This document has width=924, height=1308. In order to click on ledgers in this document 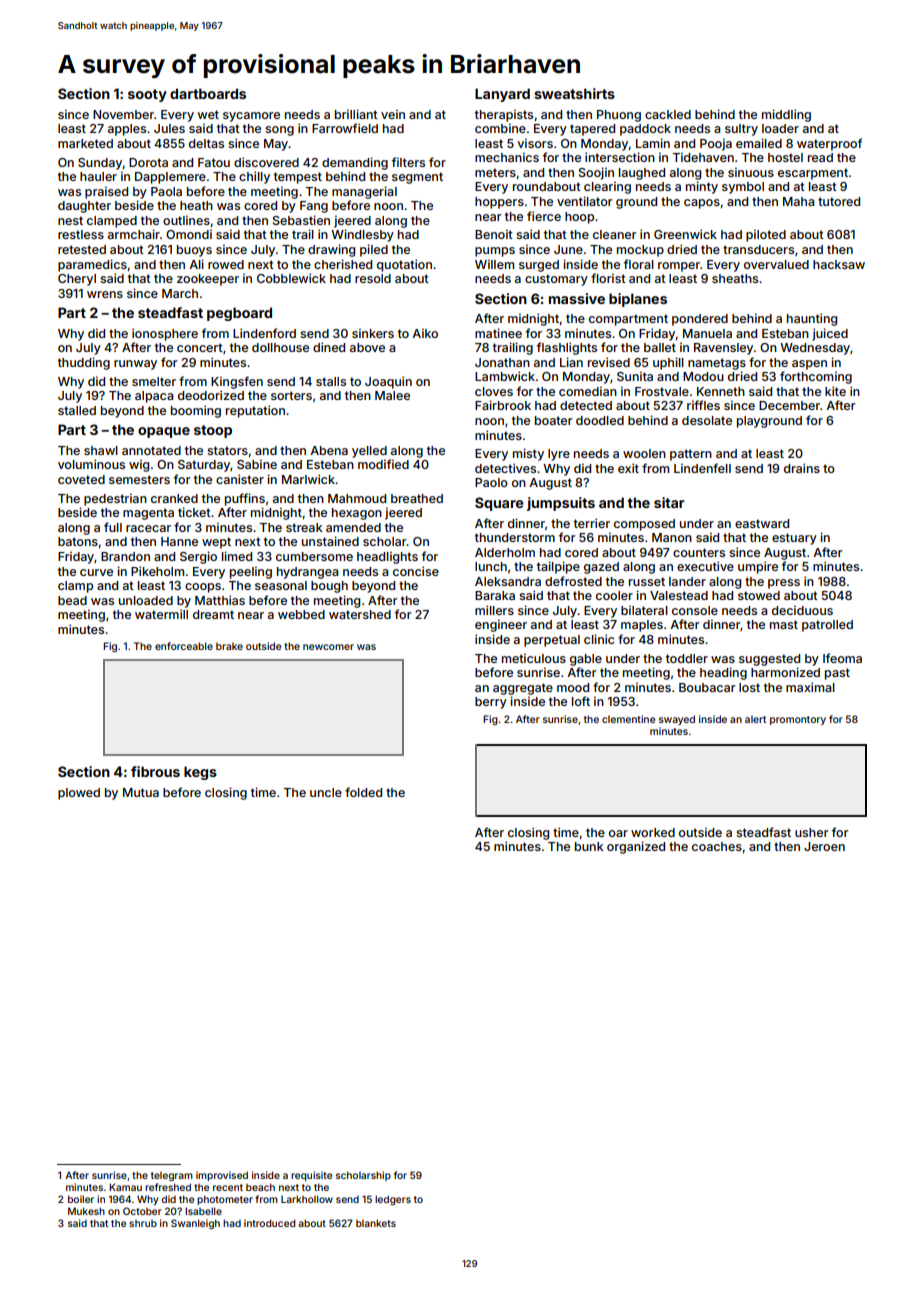, I will do `click(393, 1200)`.
